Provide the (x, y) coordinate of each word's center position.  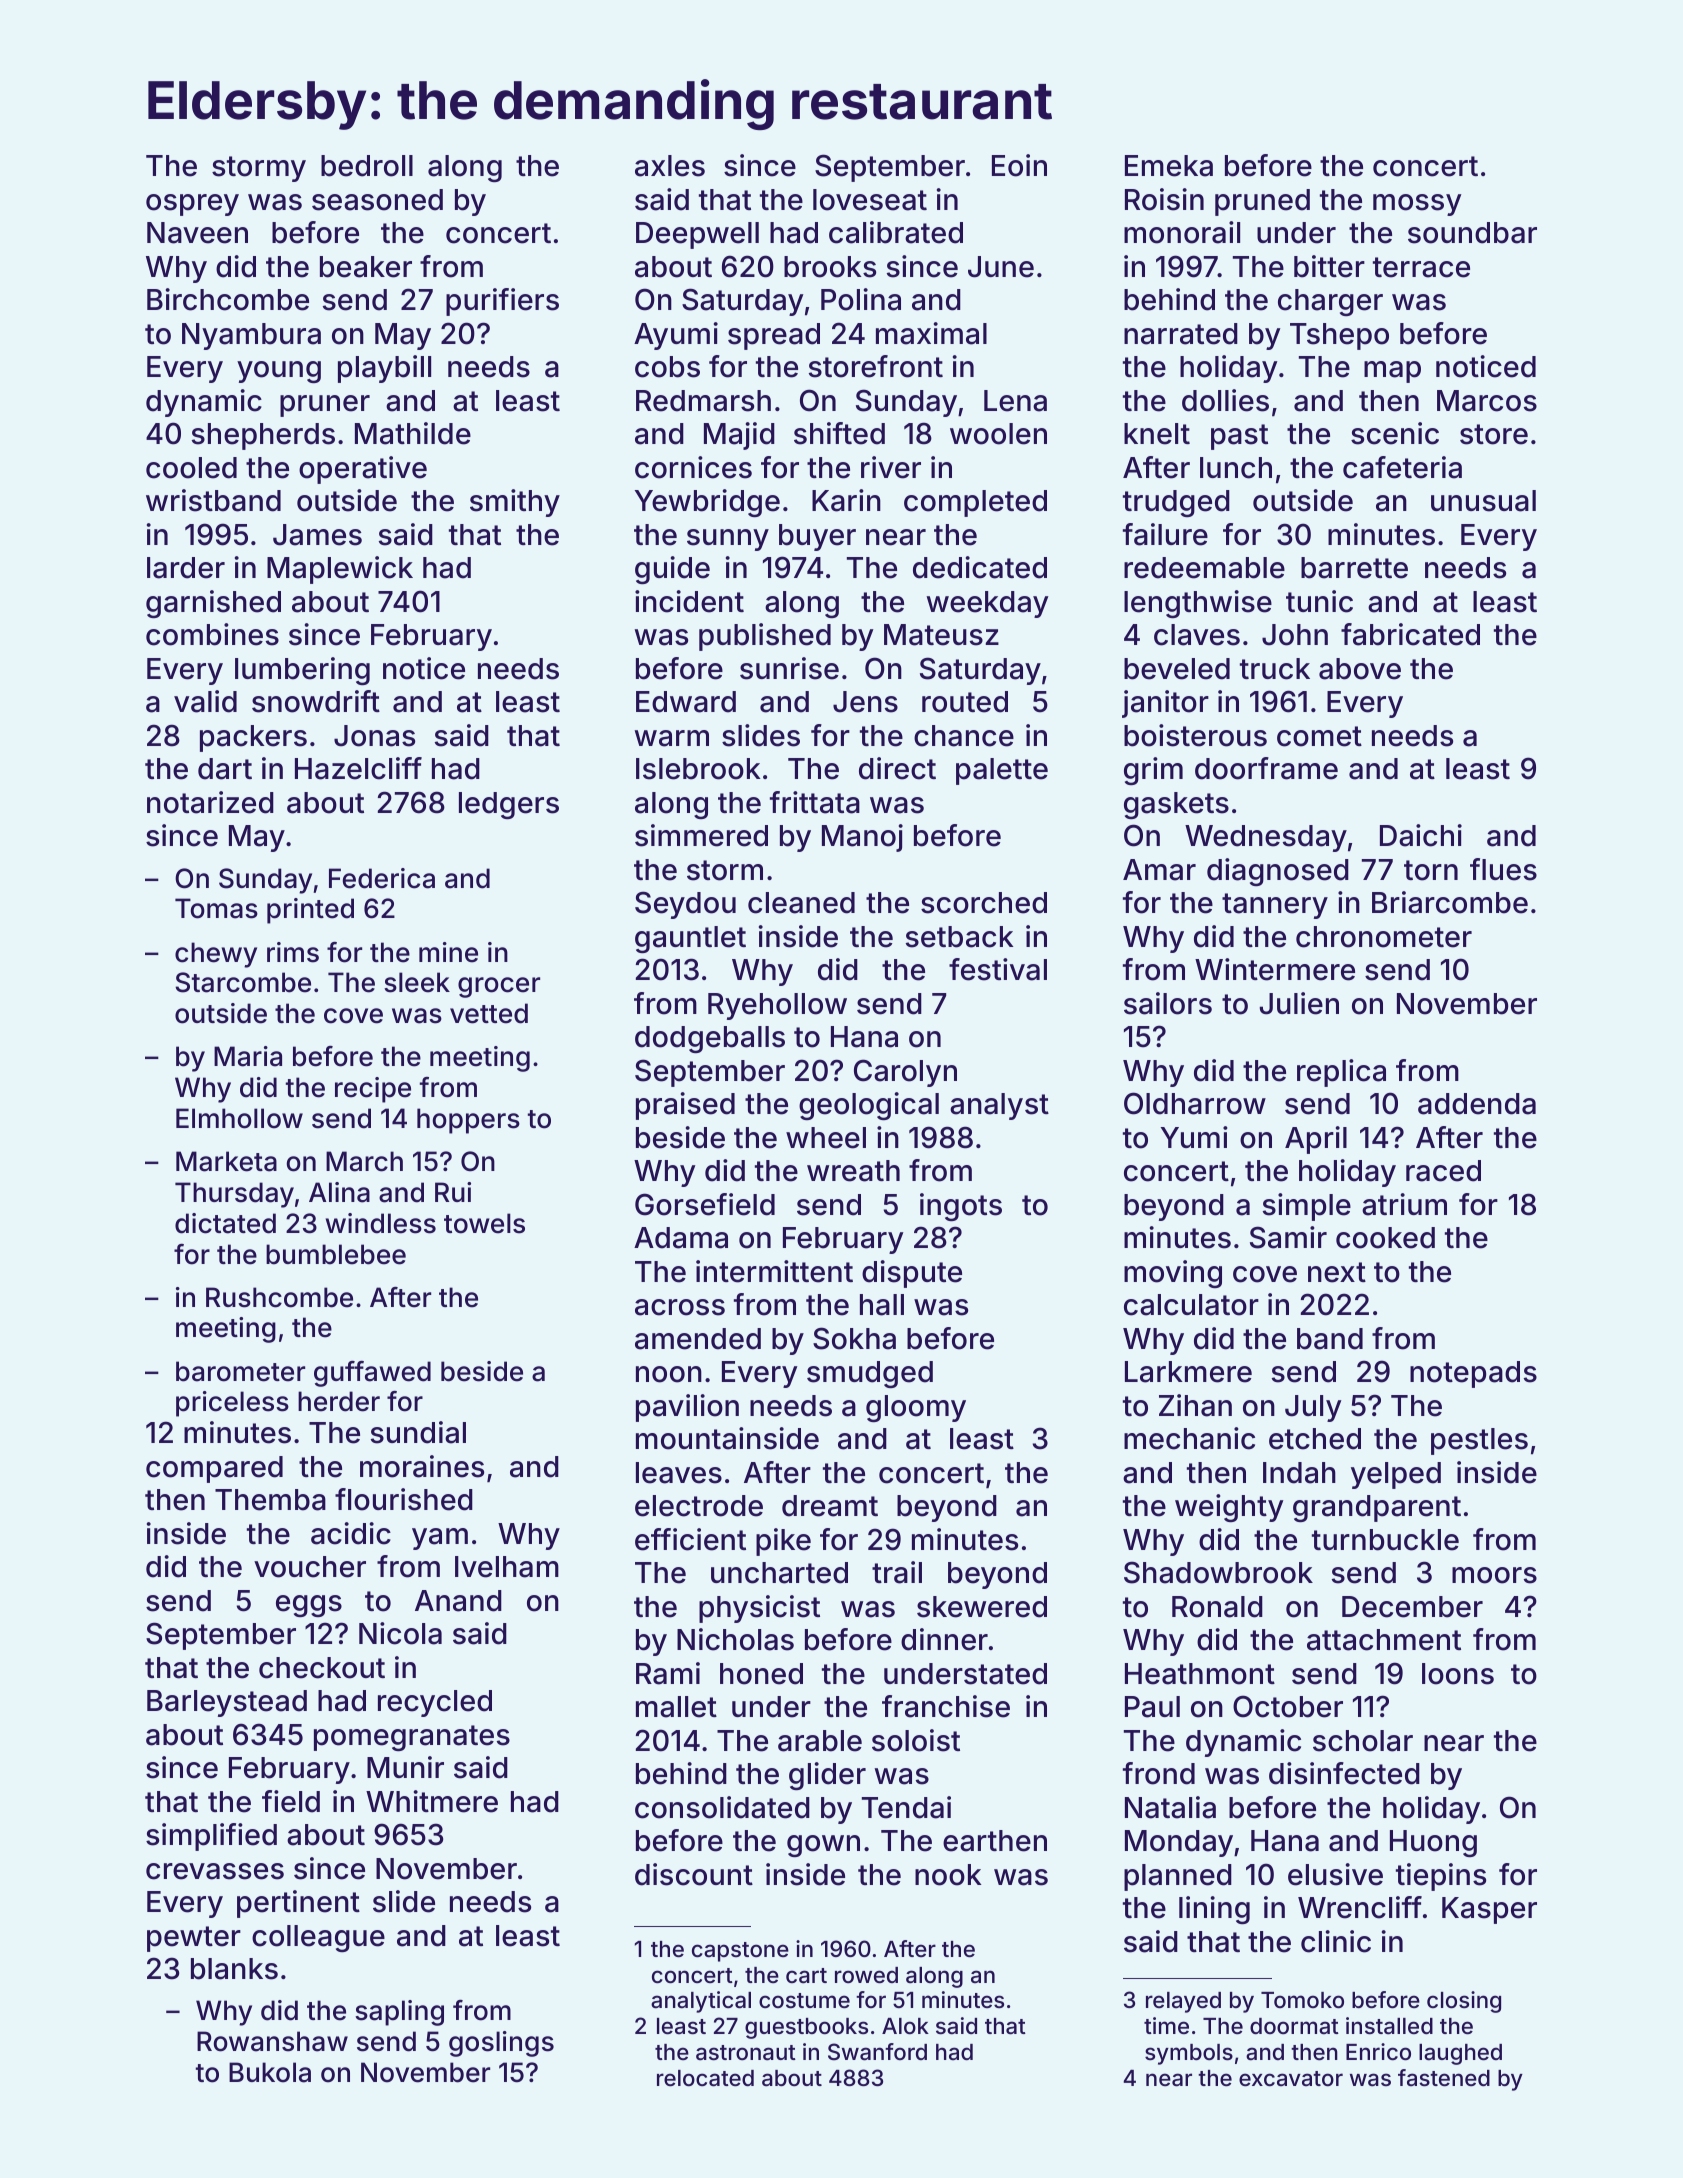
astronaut (746, 2053)
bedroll (367, 166)
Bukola (270, 2072)
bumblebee (336, 1254)
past (1239, 437)
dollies (1225, 400)
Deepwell (697, 235)
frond (1159, 1773)
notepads (1473, 1374)
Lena (1015, 401)
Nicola (400, 1633)
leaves (679, 1473)
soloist (916, 1740)
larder (186, 568)
